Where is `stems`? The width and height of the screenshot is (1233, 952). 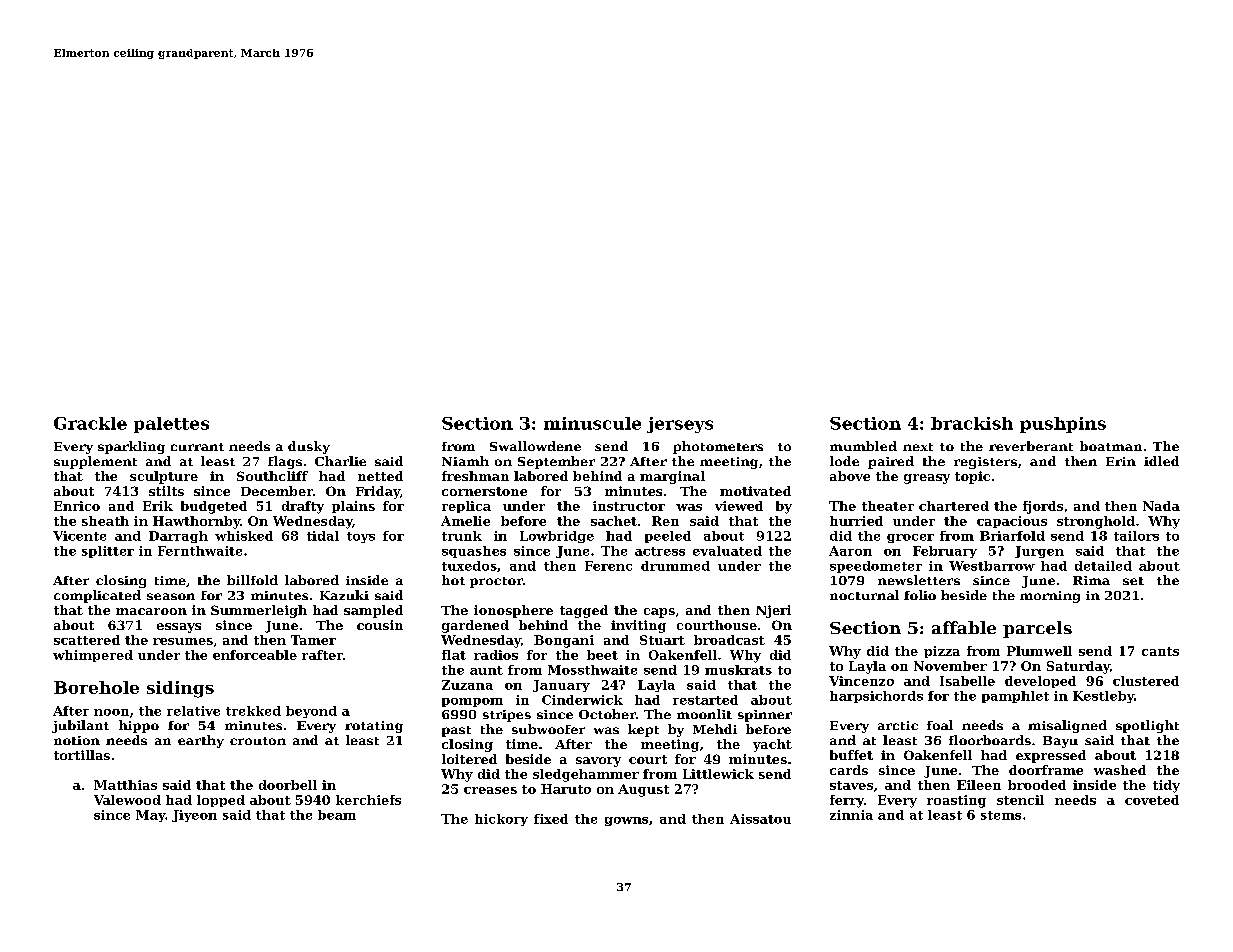 stems is located at coordinates (1001, 815).
